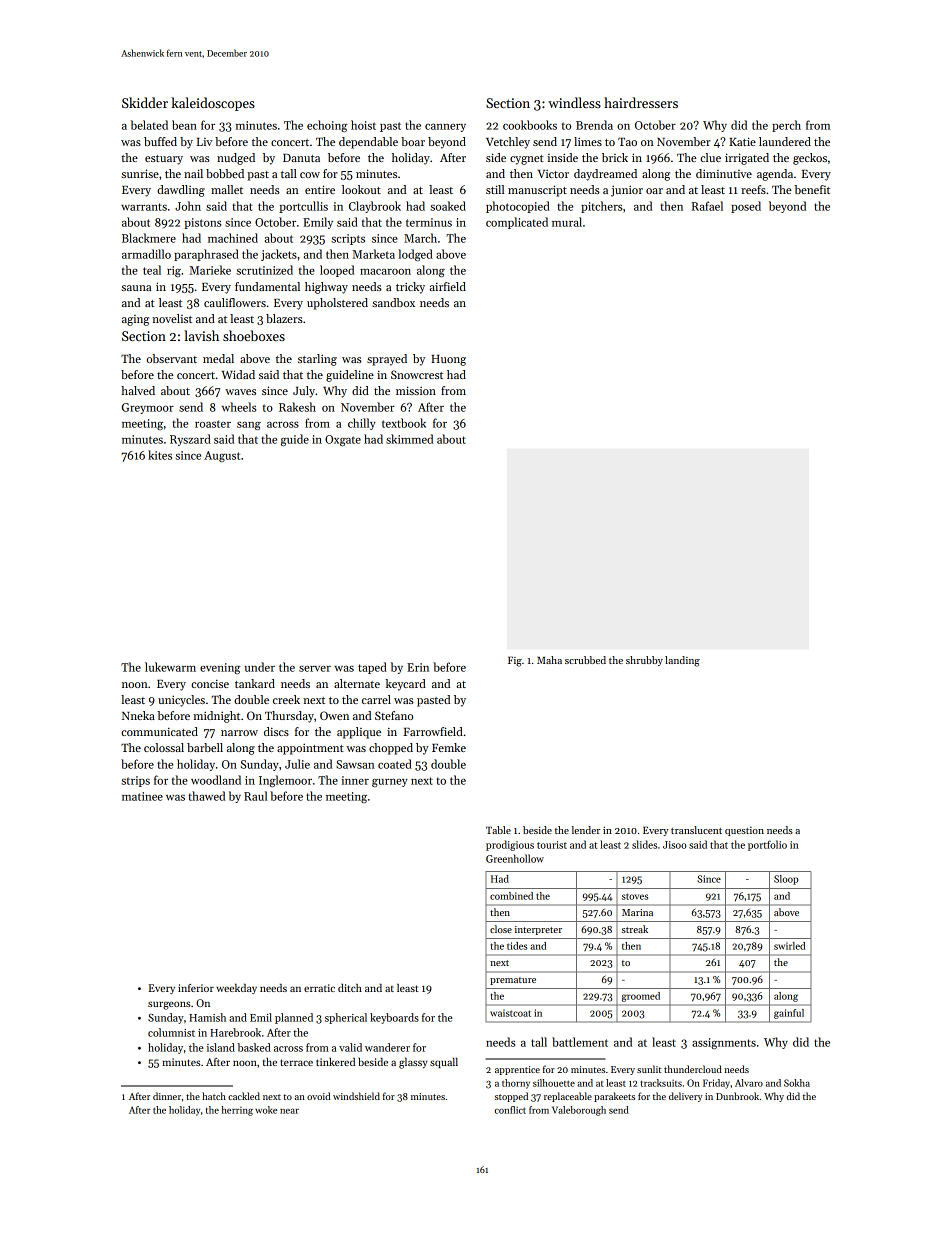 This page has height=1233, width=952. What do you see at coordinates (222, 456) in the page?
I see `August` at bounding box center [222, 456].
